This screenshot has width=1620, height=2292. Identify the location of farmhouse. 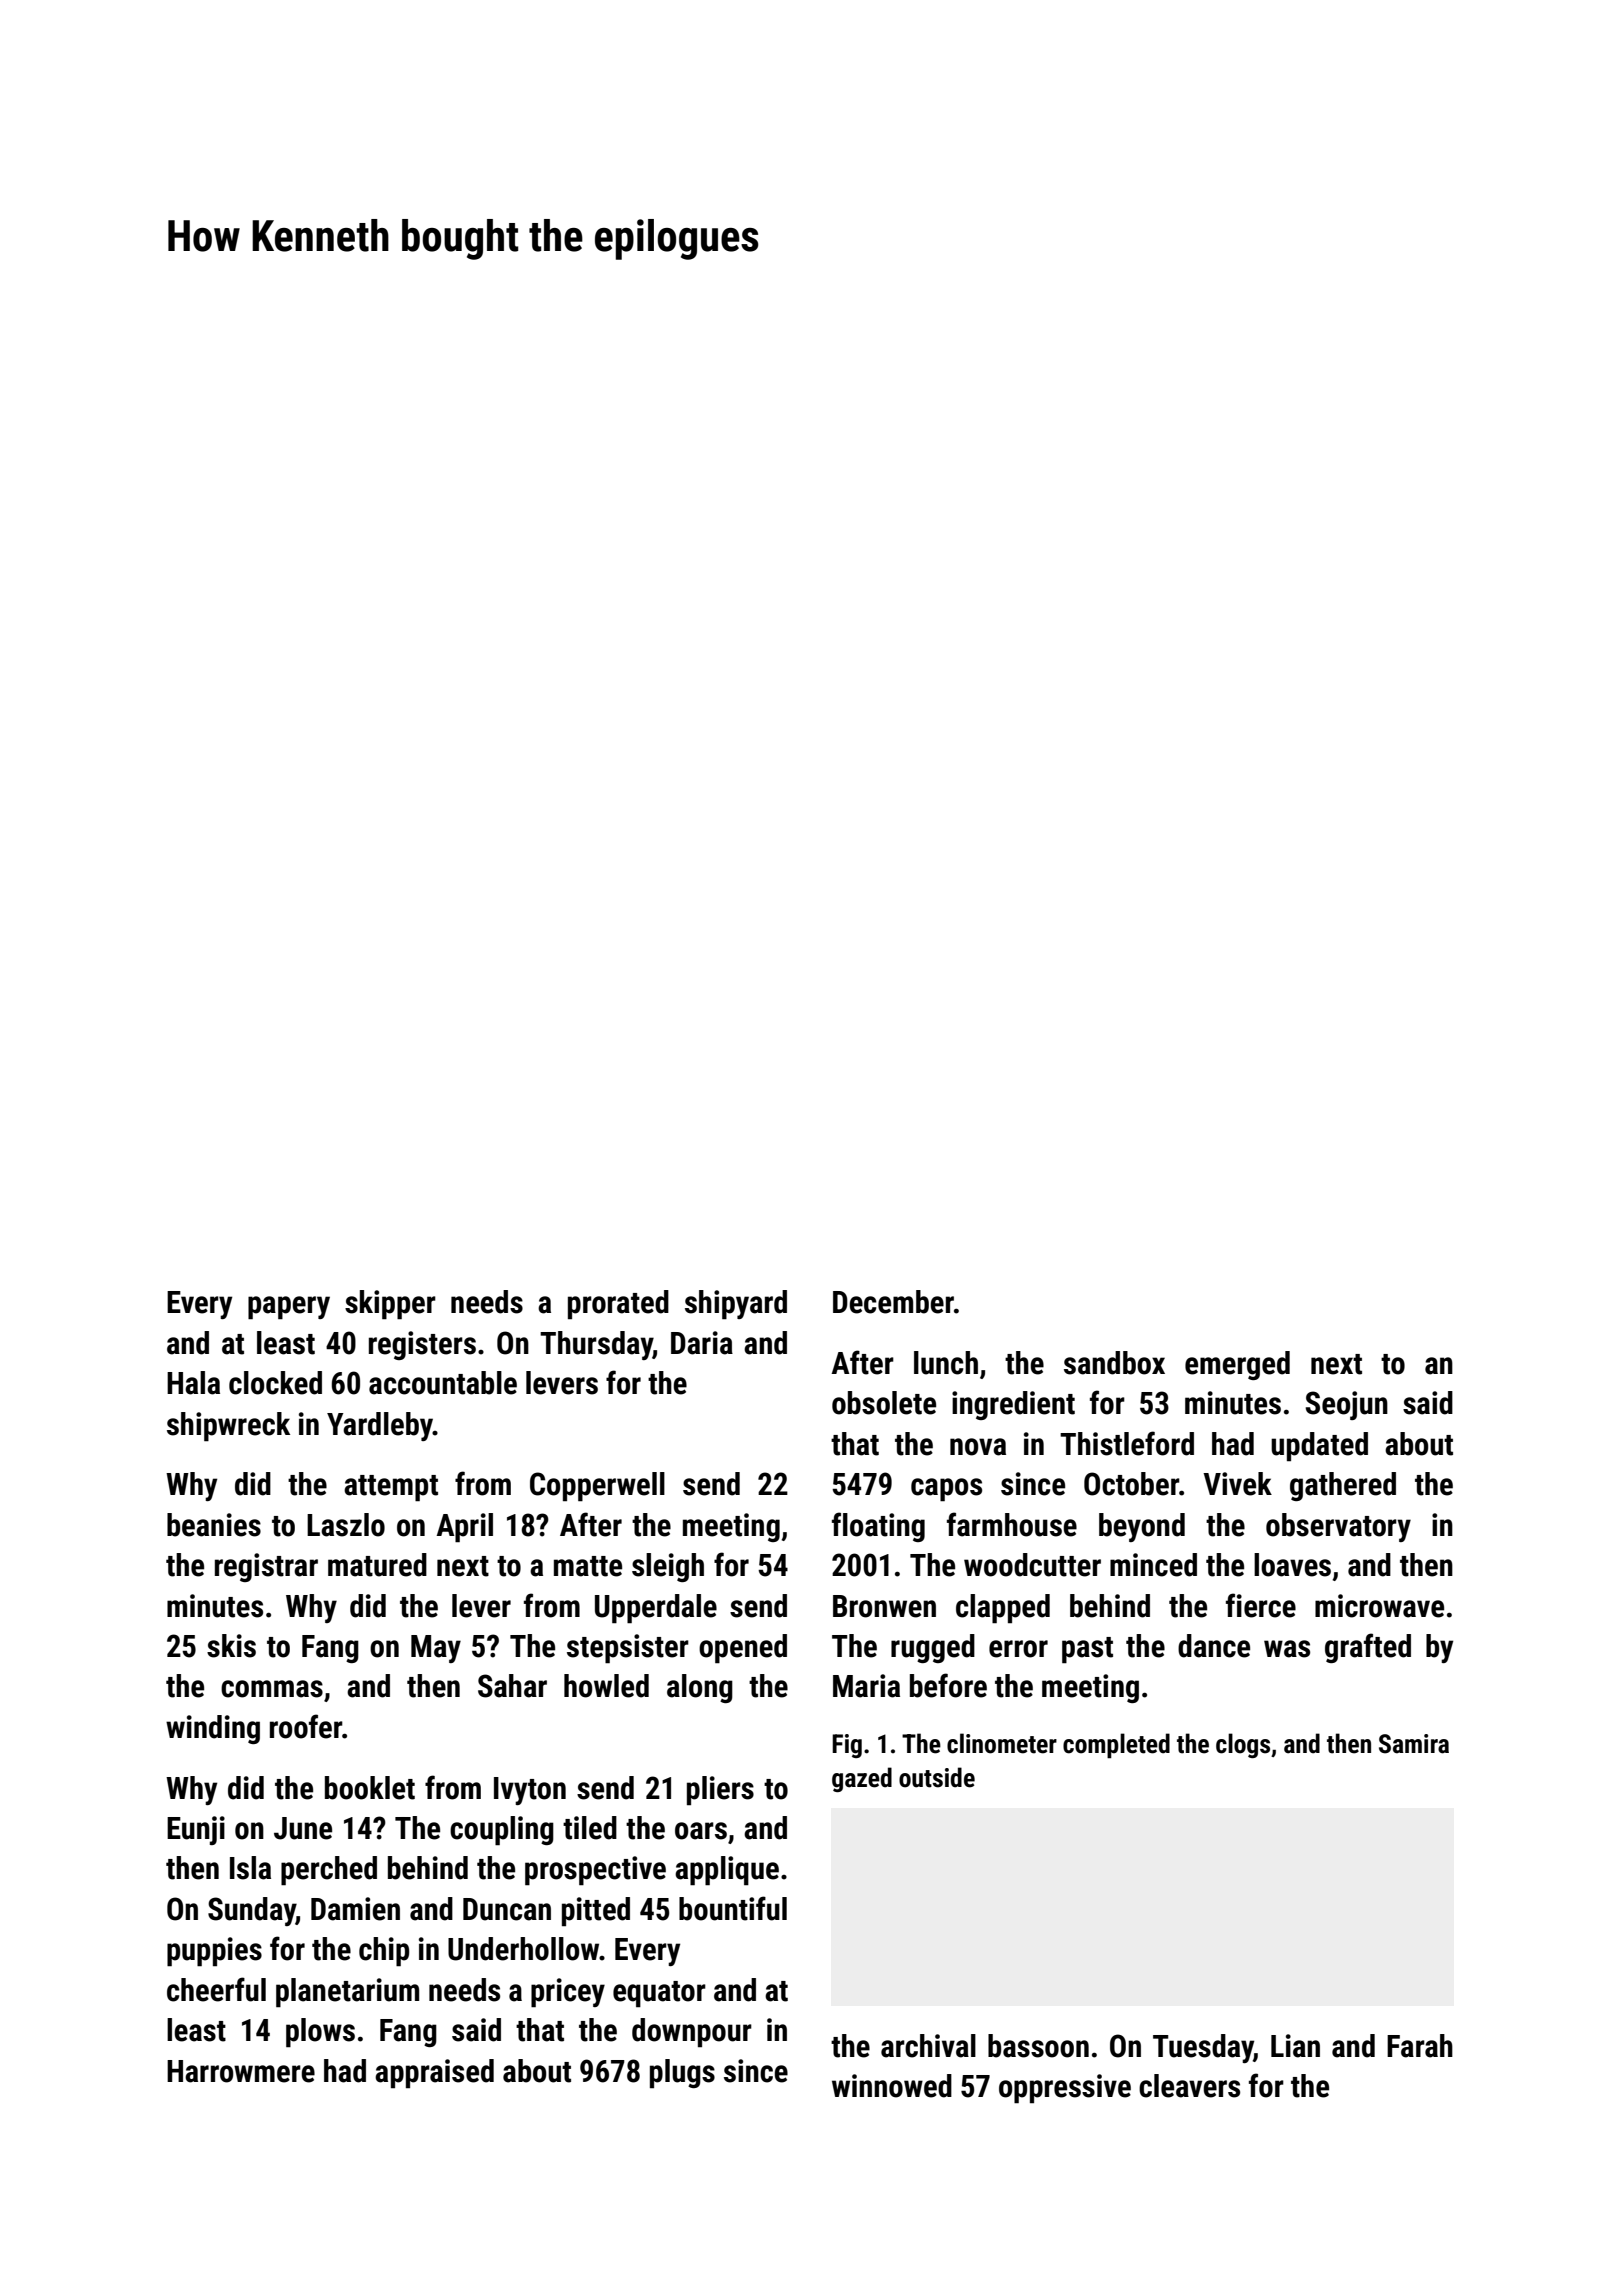
(1012, 1524).
